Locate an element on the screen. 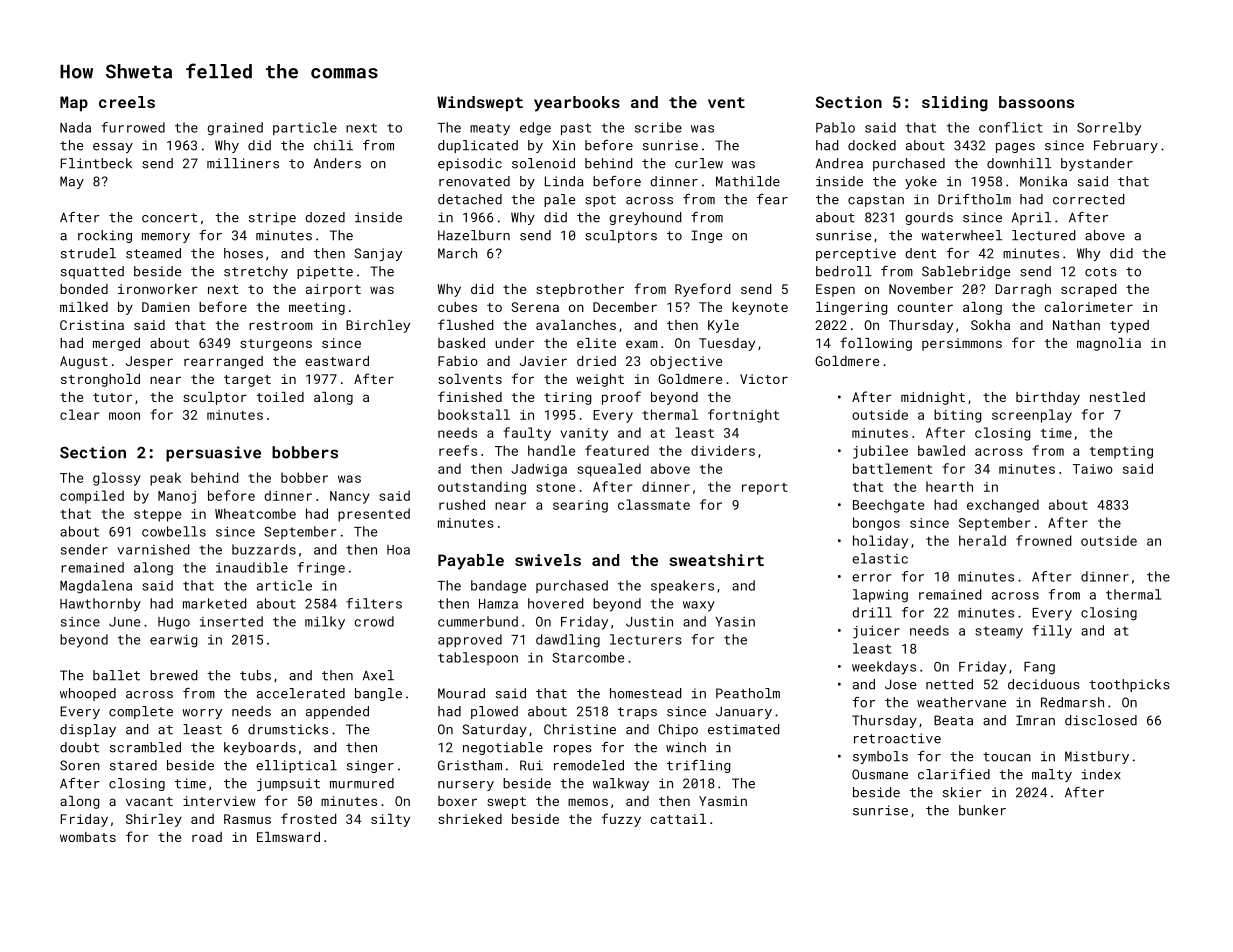 The height and width of the screenshot is (952, 1233). nestled is located at coordinates (1117, 397).
